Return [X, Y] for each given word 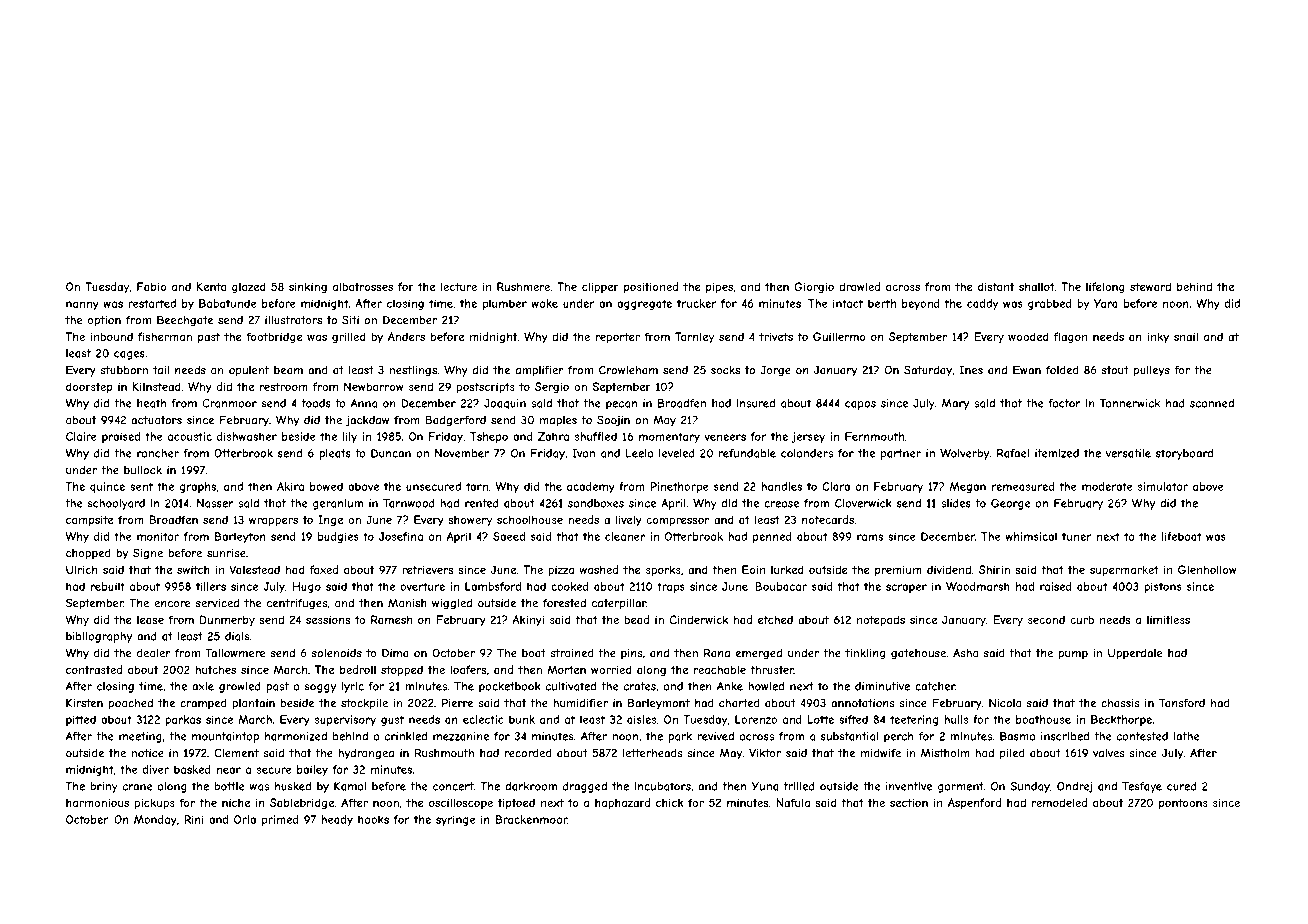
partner [901, 454]
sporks [663, 570]
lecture [459, 286]
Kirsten [84, 703]
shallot [1037, 286]
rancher [158, 453]
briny [104, 787]
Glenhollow [1207, 569]
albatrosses [363, 286]
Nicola [1005, 703]
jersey [808, 437]
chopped [88, 554]
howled [766, 686]
